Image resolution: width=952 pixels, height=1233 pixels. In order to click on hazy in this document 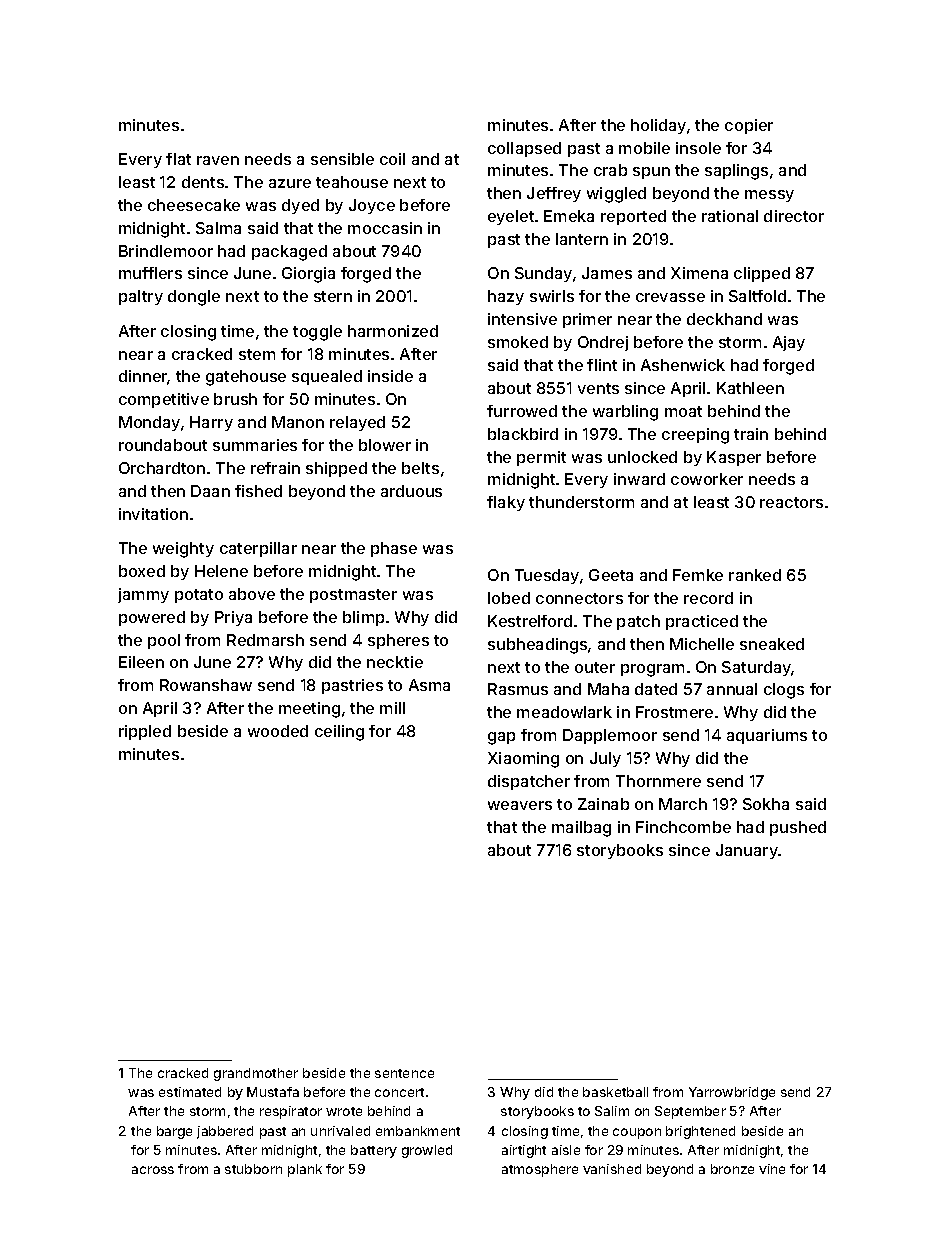, I will do `click(506, 297)`.
